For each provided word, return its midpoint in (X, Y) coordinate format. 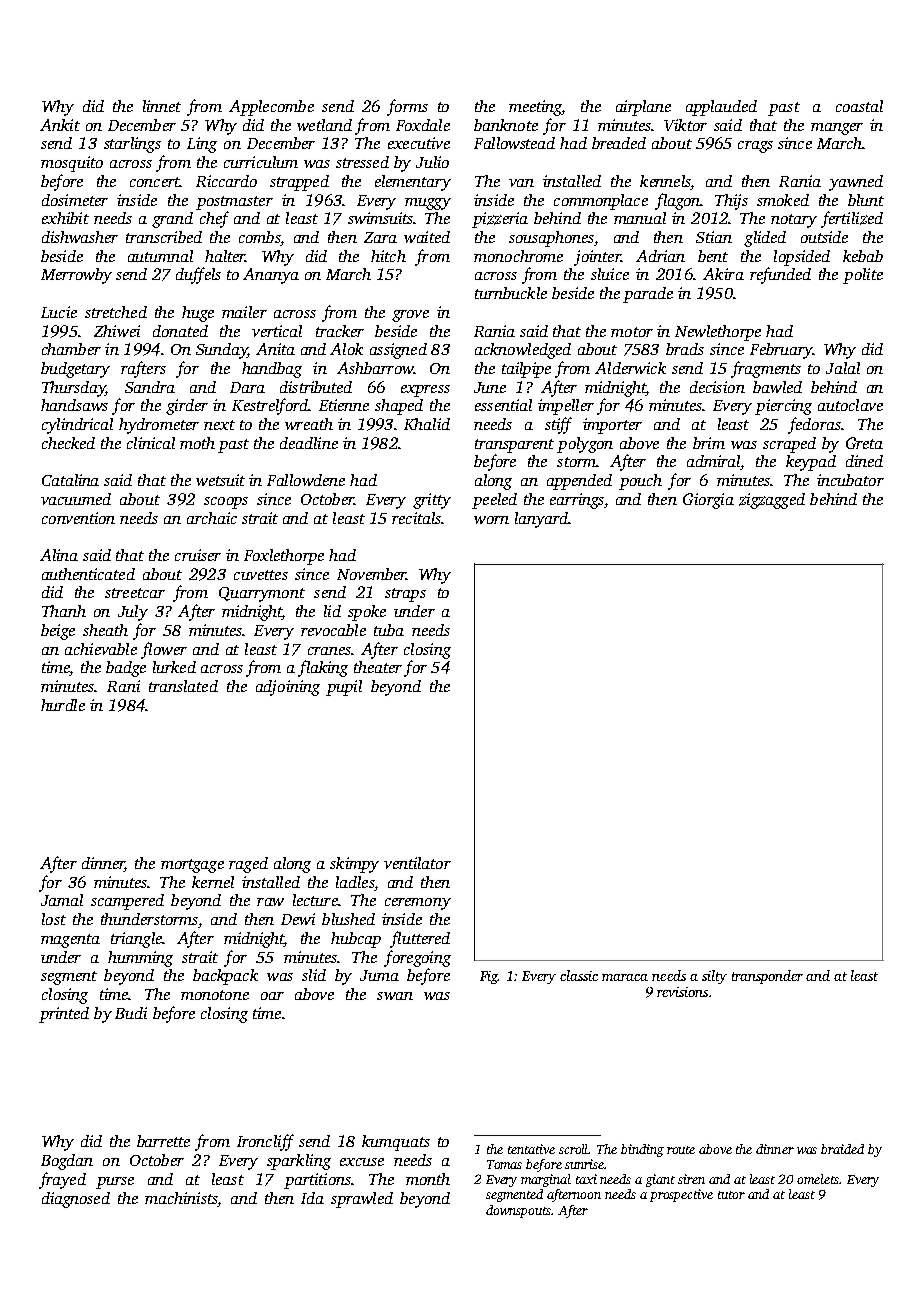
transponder (767, 977)
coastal (859, 106)
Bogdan (67, 1162)
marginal (546, 1180)
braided (842, 1149)
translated (183, 686)
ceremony (418, 904)
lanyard (541, 520)
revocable (333, 630)
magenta (70, 941)
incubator (850, 480)
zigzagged (772, 501)
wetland (324, 125)
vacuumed (76, 499)
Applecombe (271, 108)
